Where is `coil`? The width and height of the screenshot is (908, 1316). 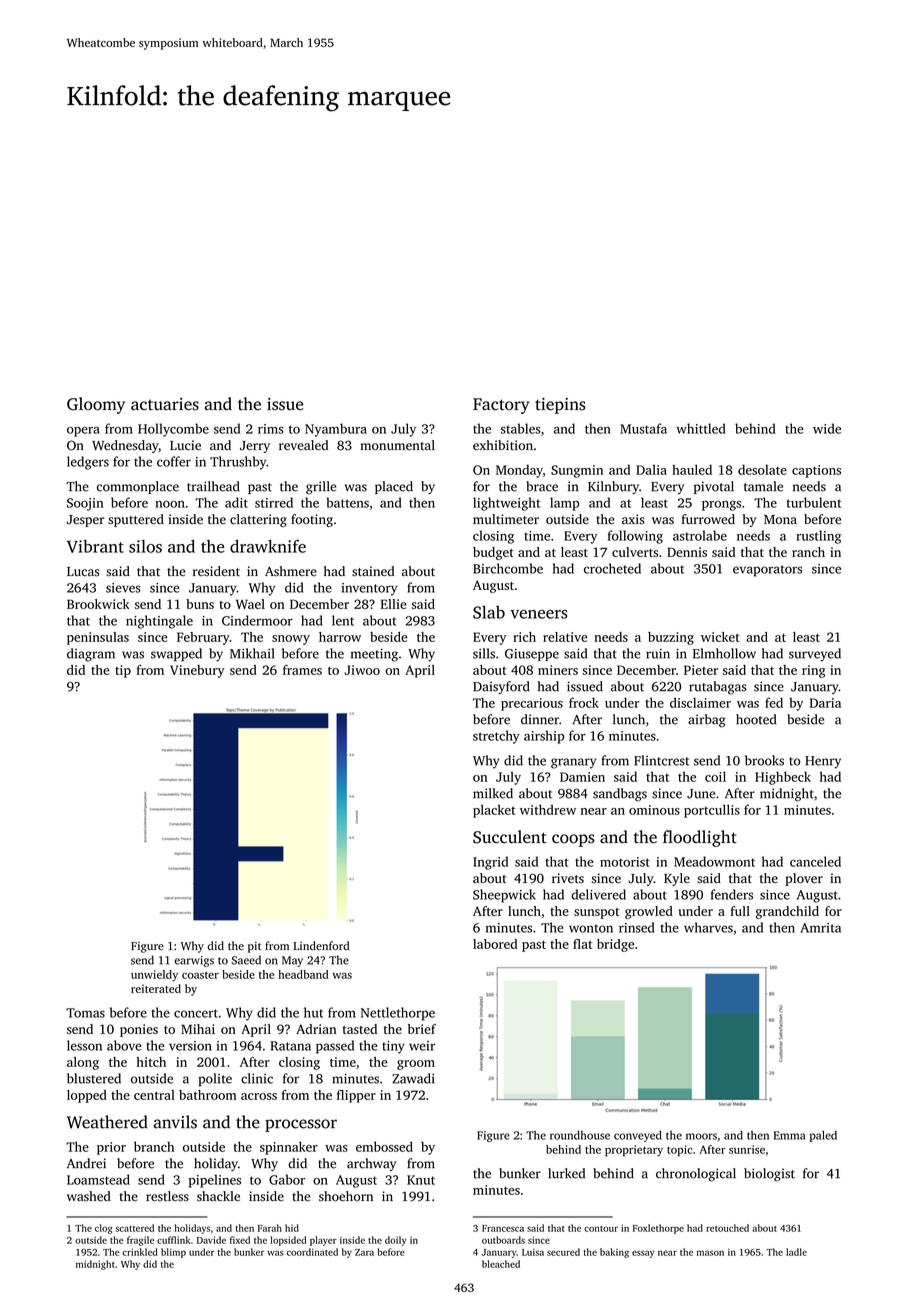
coil is located at coordinates (715, 776).
